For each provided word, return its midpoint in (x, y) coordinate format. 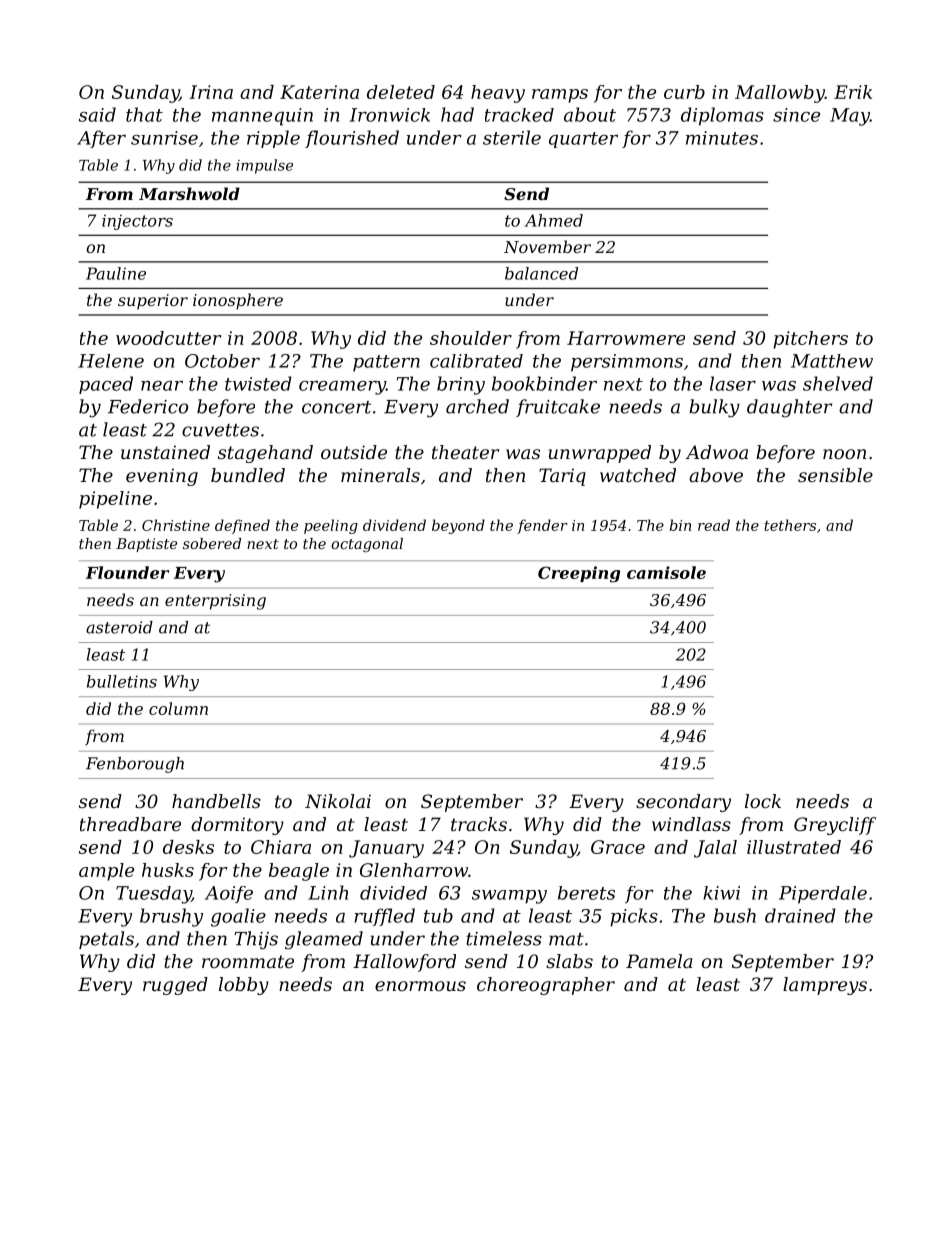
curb (684, 92)
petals (106, 940)
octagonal (367, 545)
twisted (258, 383)
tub (438, 915)
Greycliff (835, 826)
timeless (504, 938)
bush (735, 915)
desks (188, 847)
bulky (714, 408)
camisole (666, 572)
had (457, 114)
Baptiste (146, 545)
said (97, 114)
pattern (386, 363)
